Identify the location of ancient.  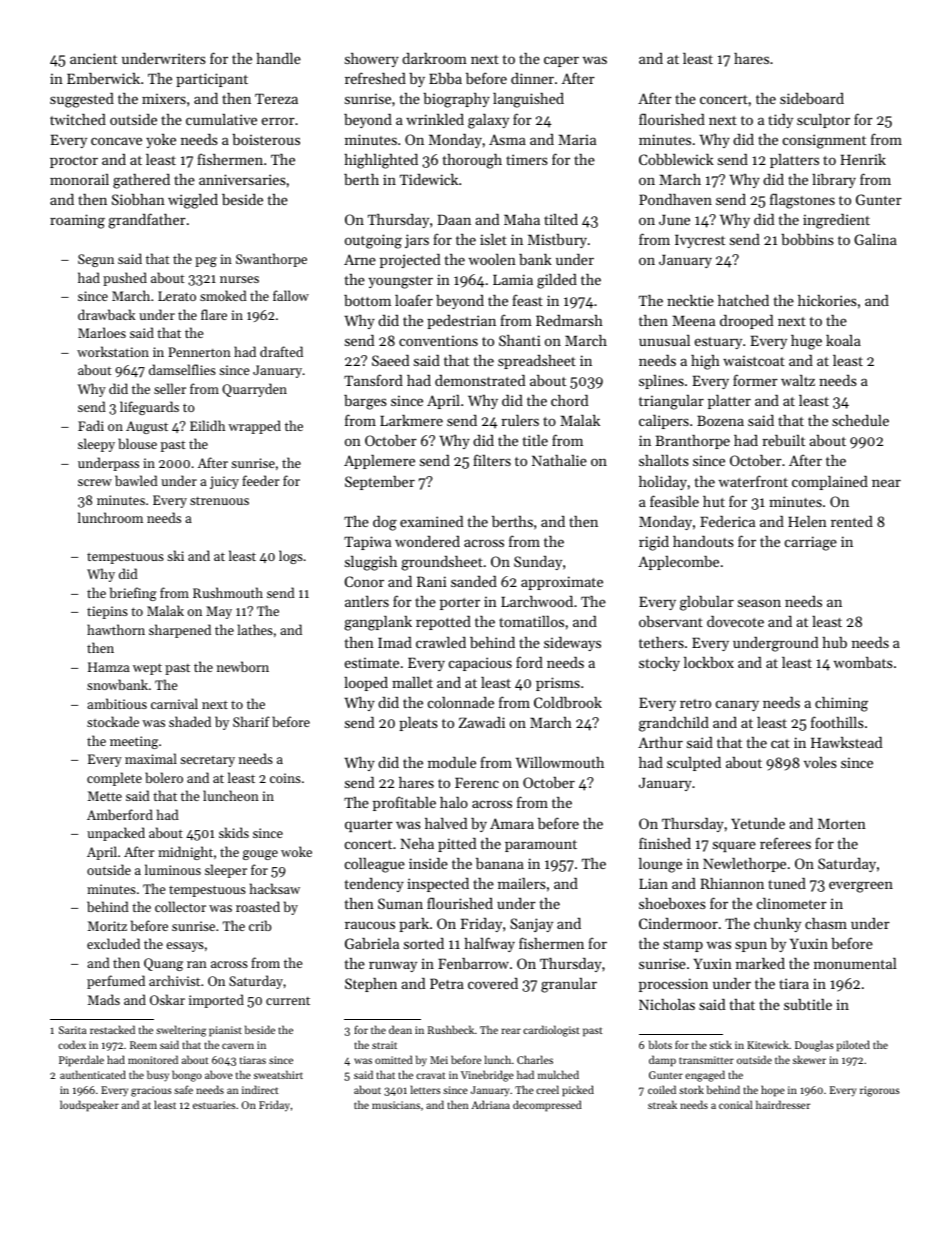
(93, 58).
